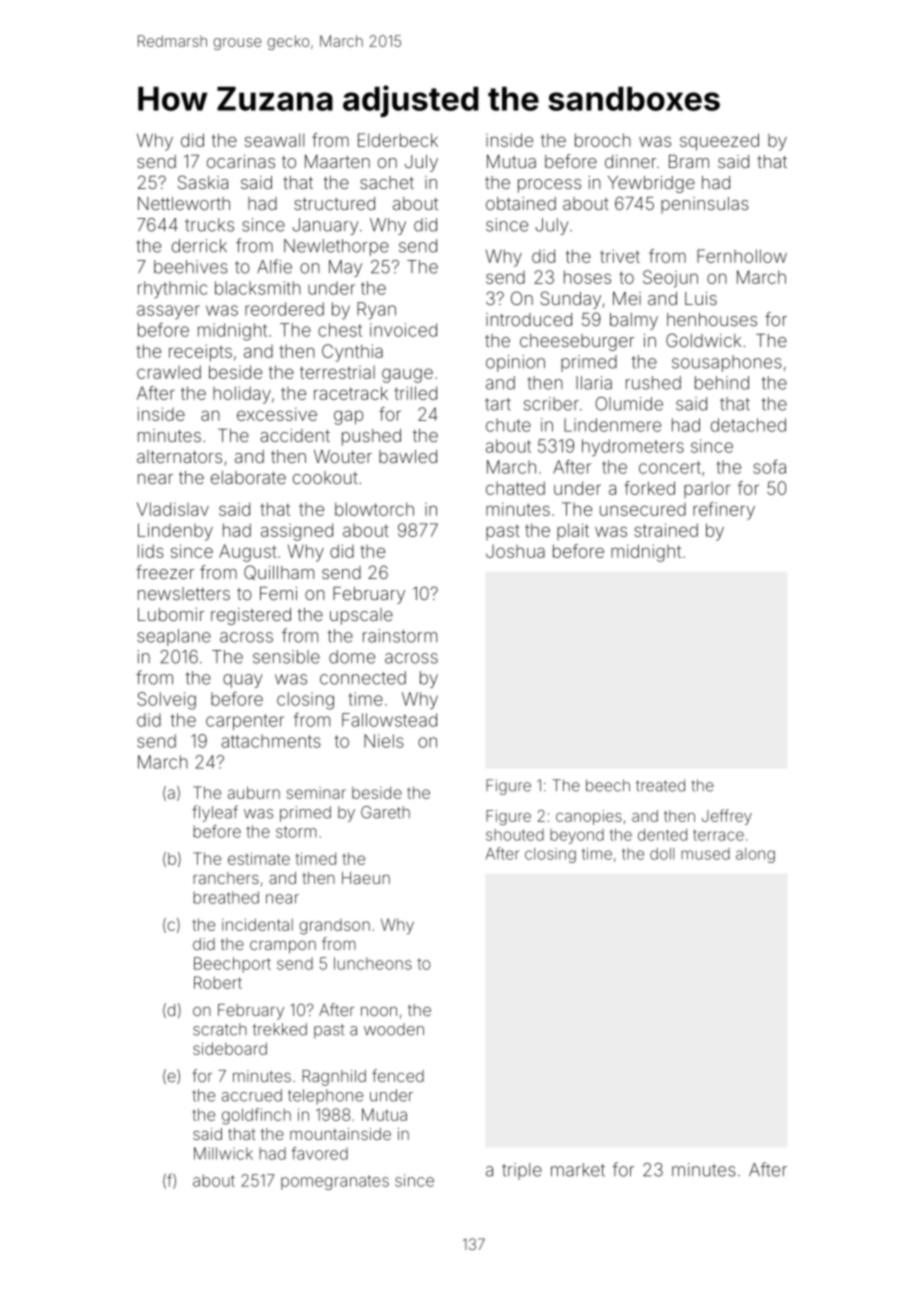 The image size is (924, 1311). What do you see at coordinates (660, 785) in the document?
I see `treated` at bounding box center [660, 785].
